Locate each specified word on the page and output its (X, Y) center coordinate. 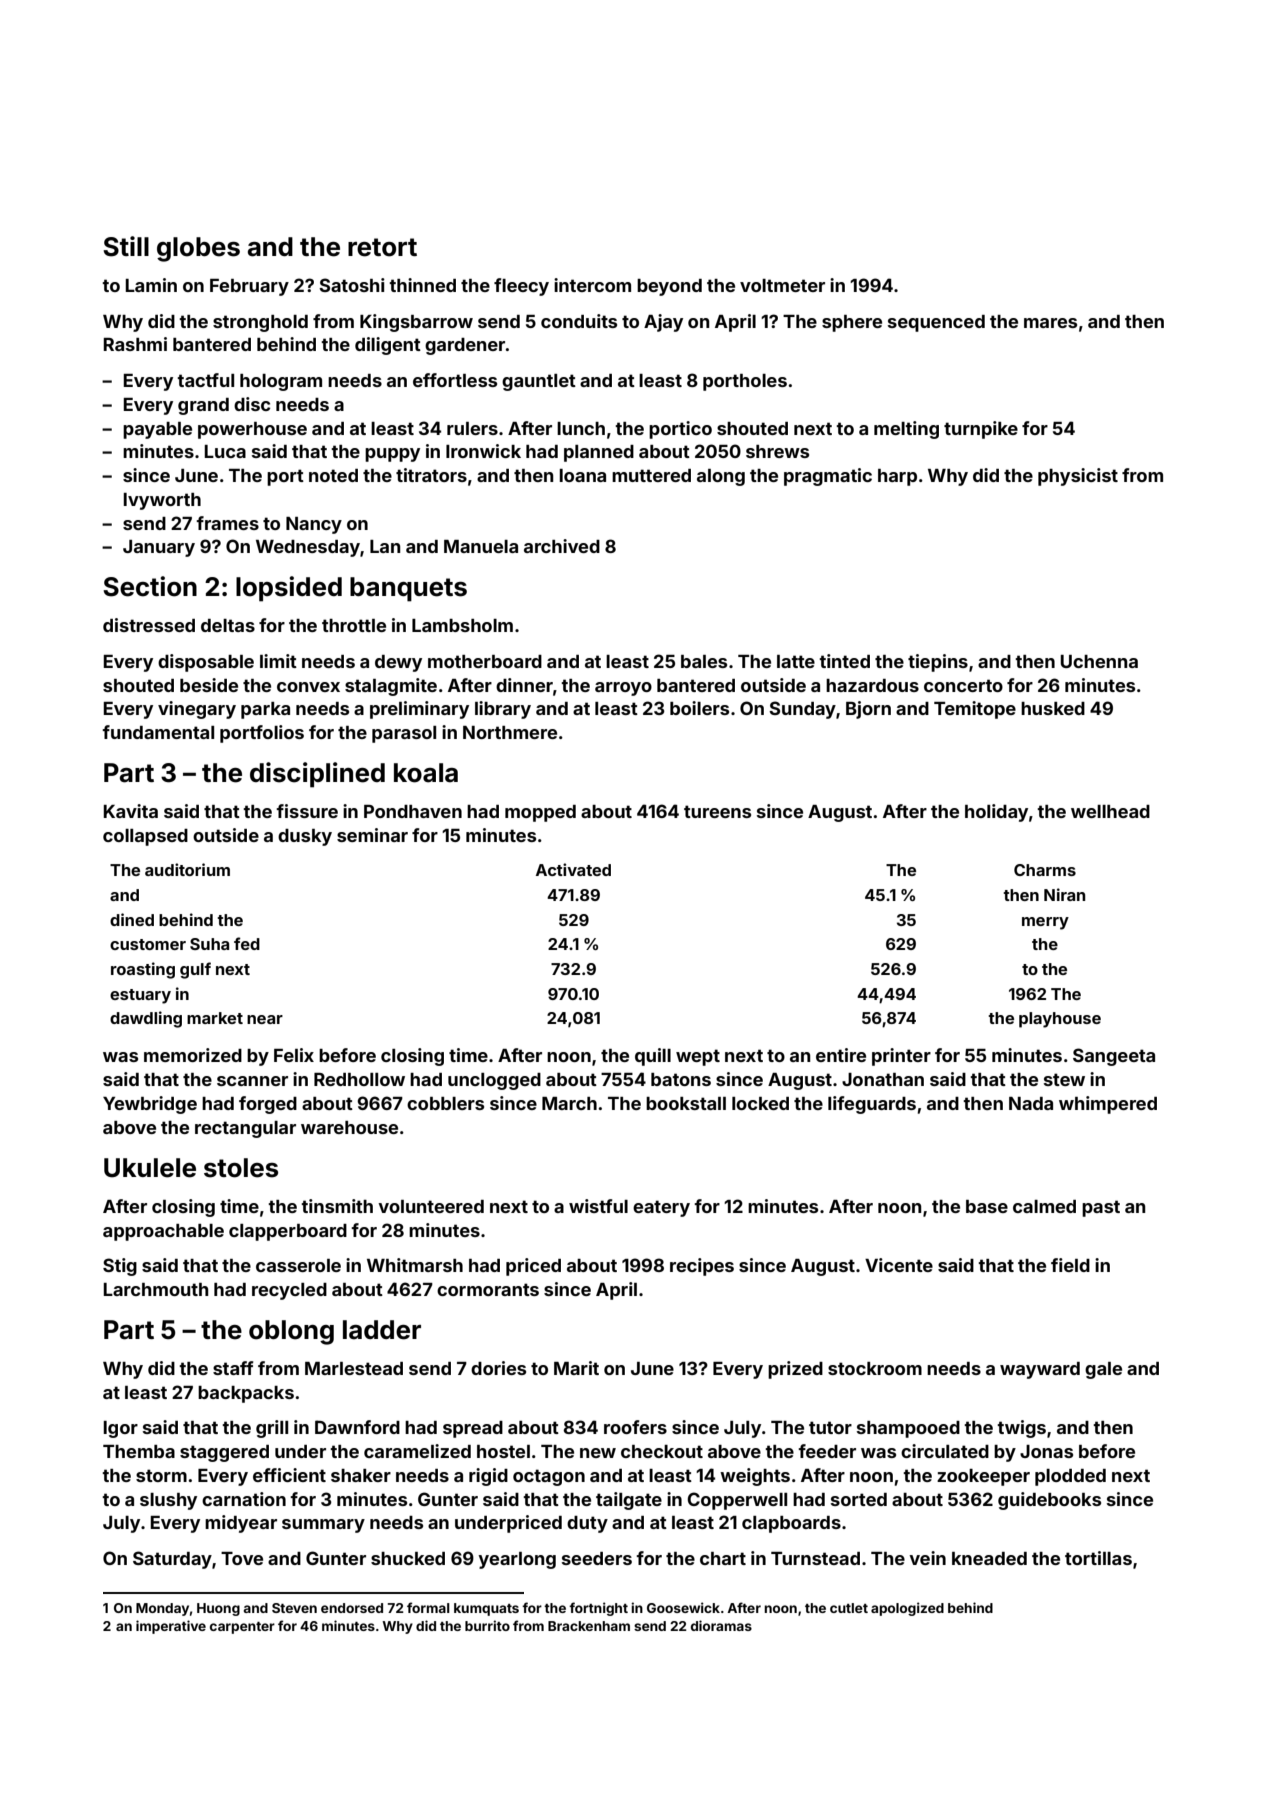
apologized (907, 1609)
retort (382, 247)
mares (1050, 323)
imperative (171, 1627)
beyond (669, 287)
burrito (487, 1625)
